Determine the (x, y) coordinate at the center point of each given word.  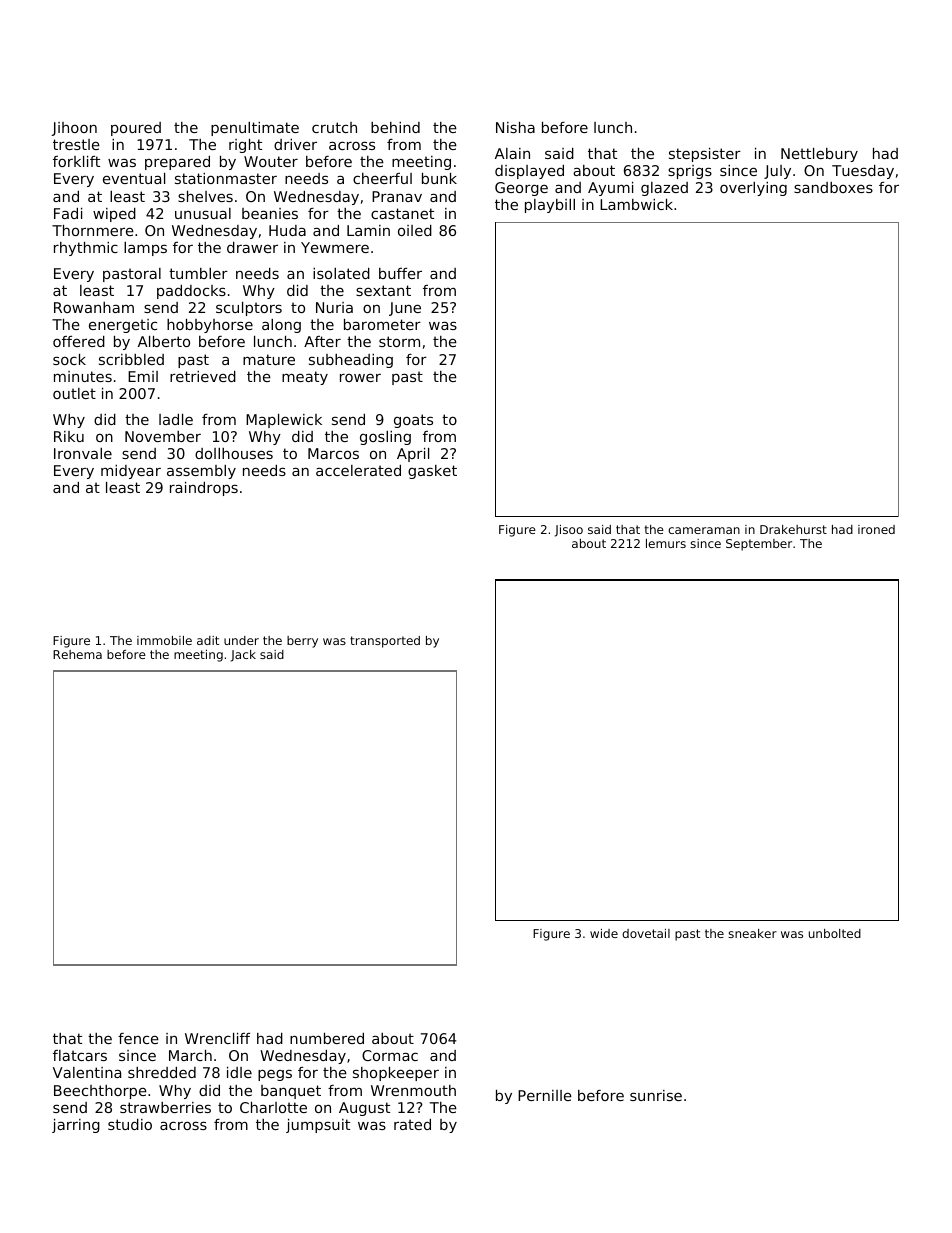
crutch (334, 127)
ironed (876, 529)
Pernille (545, 1095)
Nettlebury (819, 155)
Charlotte (273, 1107)
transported (385, 642)
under (241, 640)
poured (136, 129)
